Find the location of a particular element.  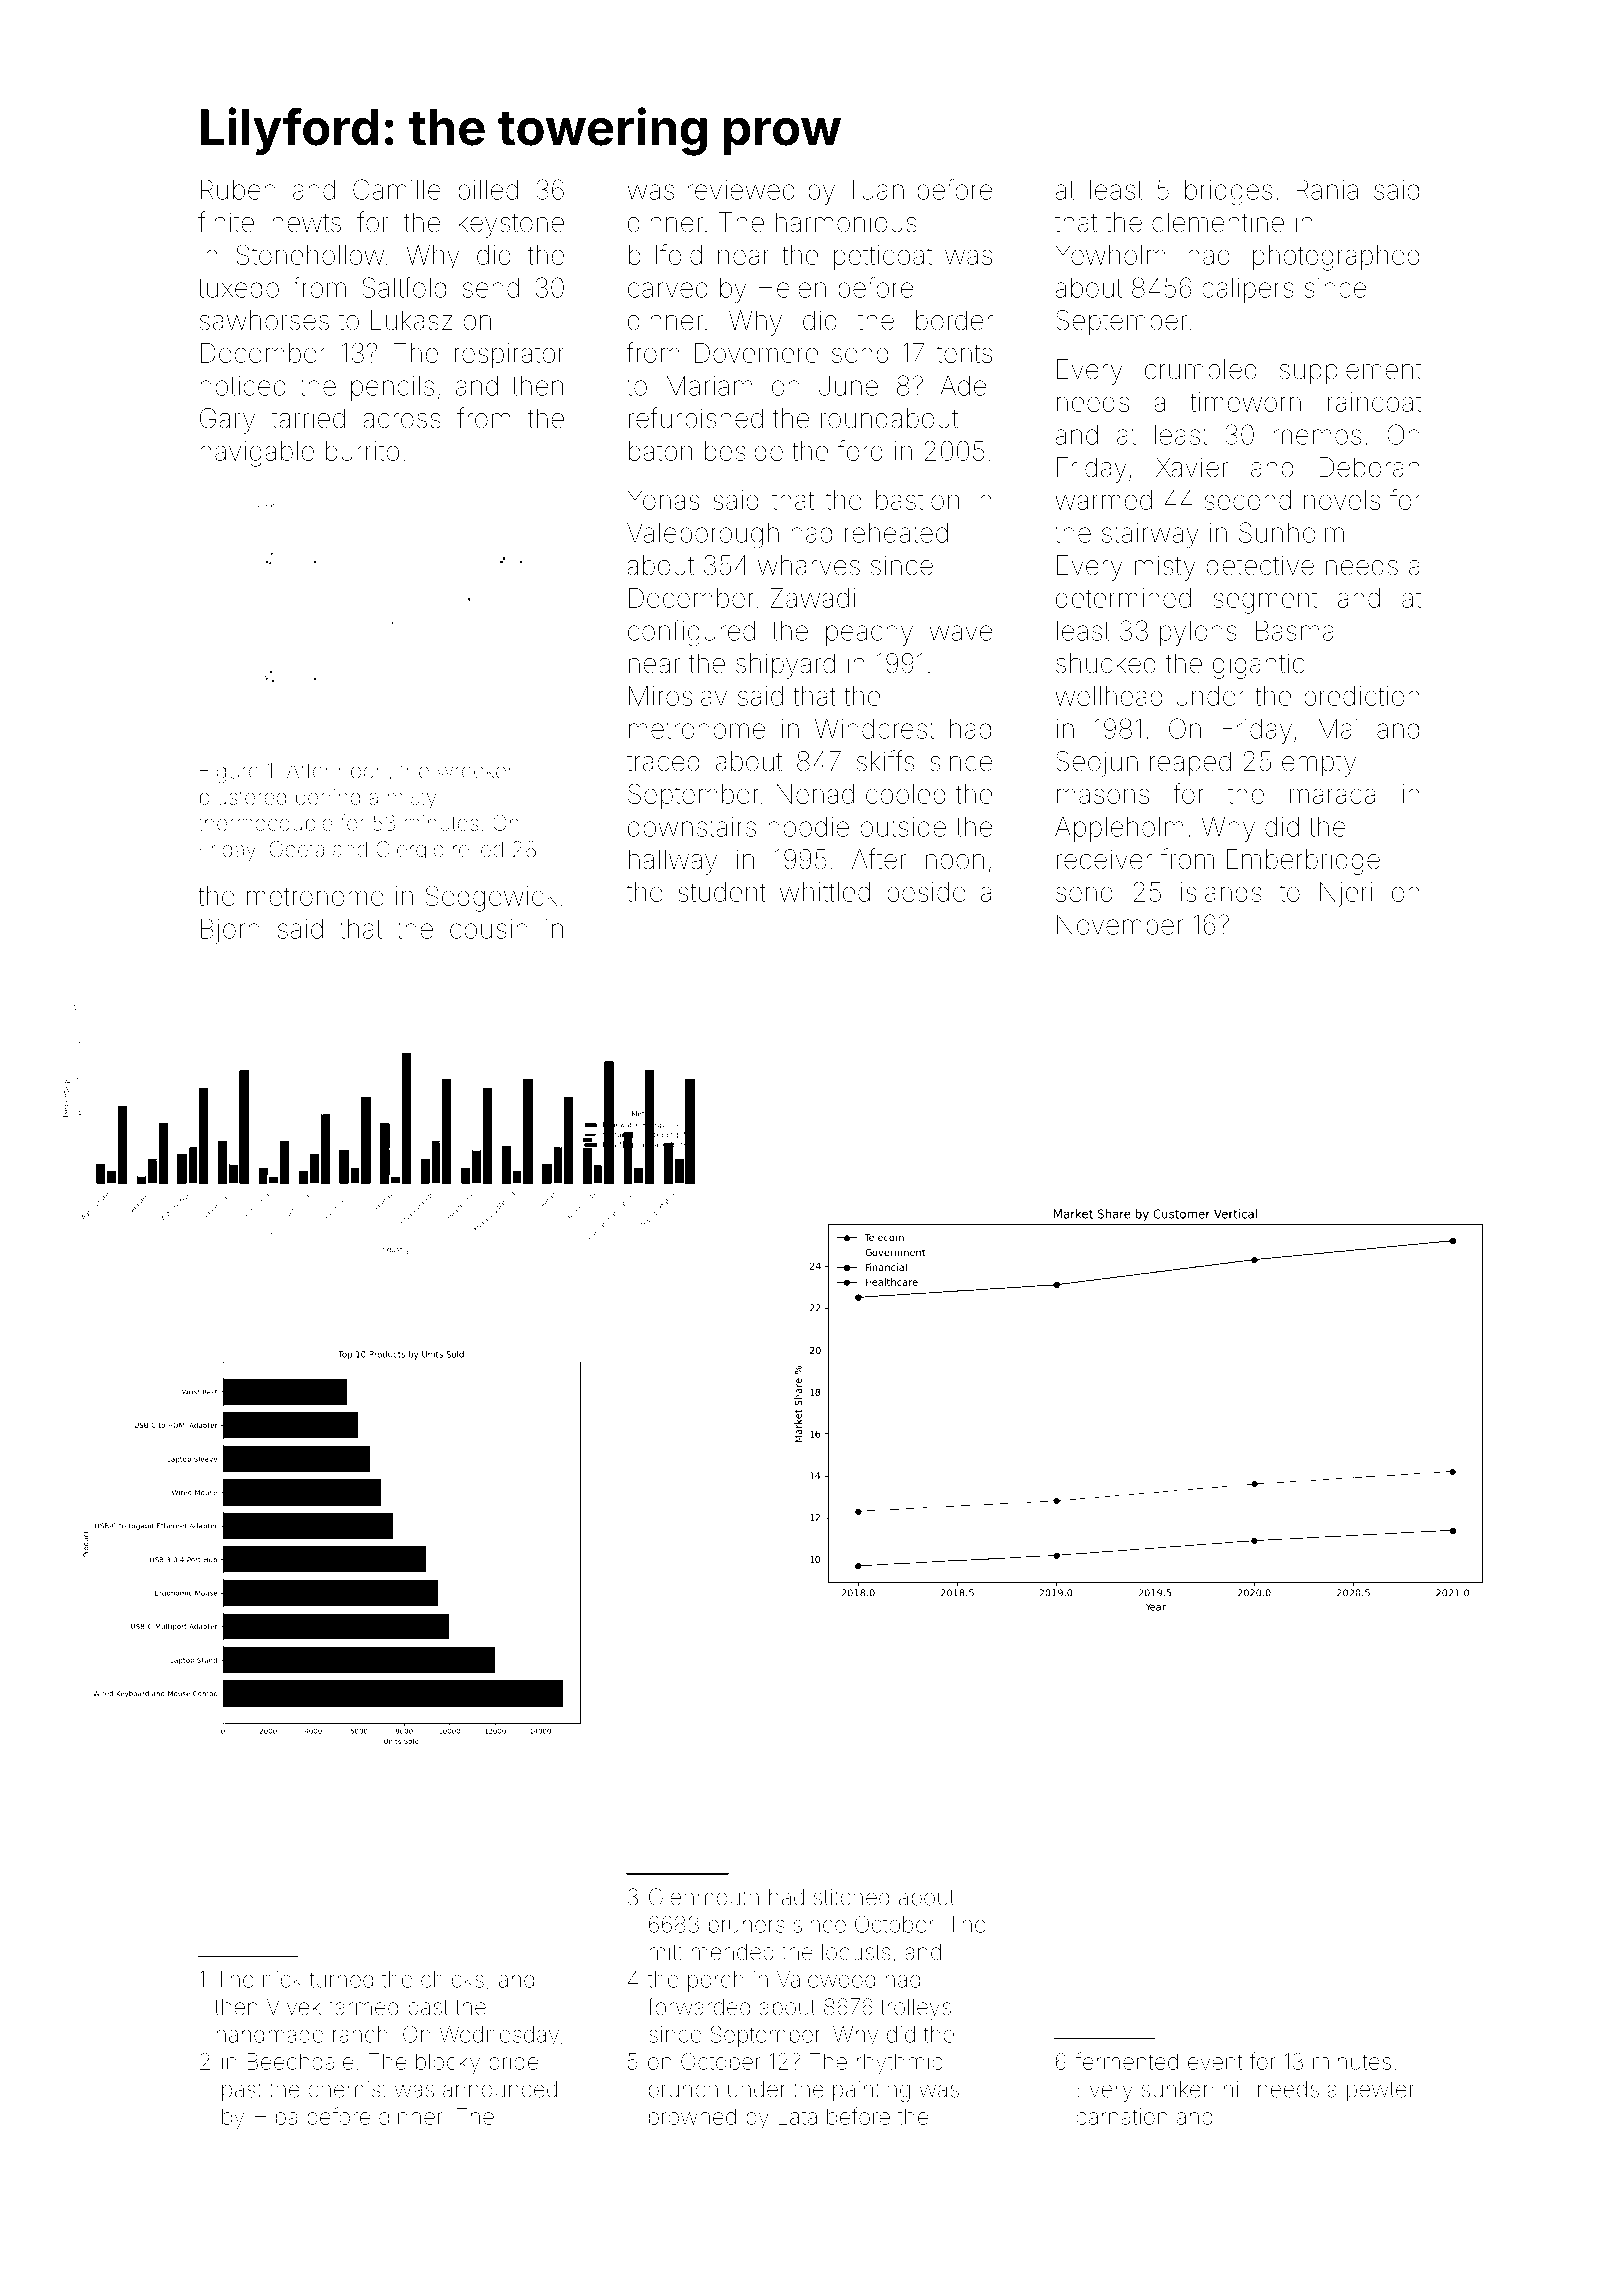

stitched is located at coordinates (851, 1897).
